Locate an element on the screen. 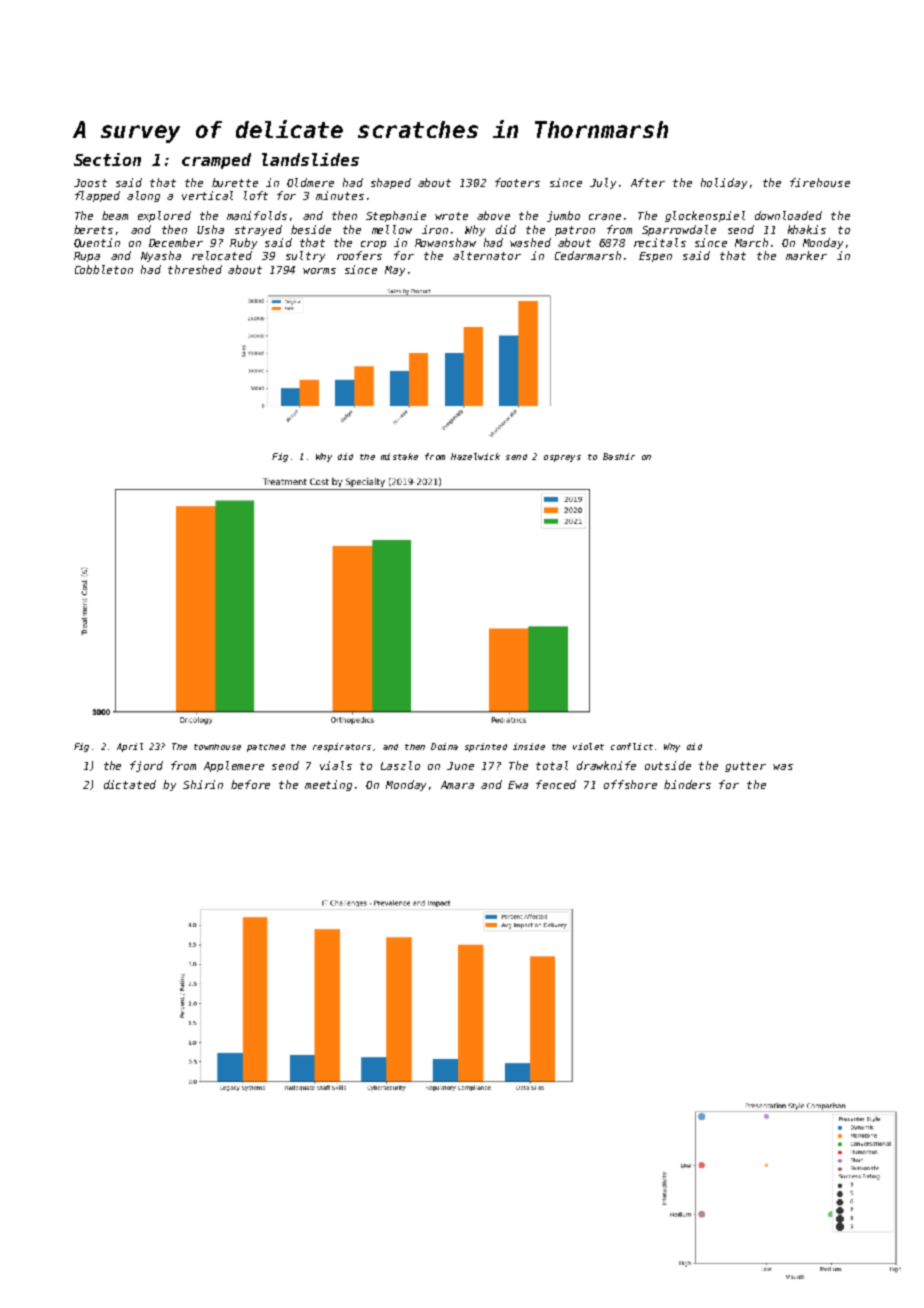 The width and height of the screenshot is (924, 1308). Nyasha is located at coordinates (161, 256).
